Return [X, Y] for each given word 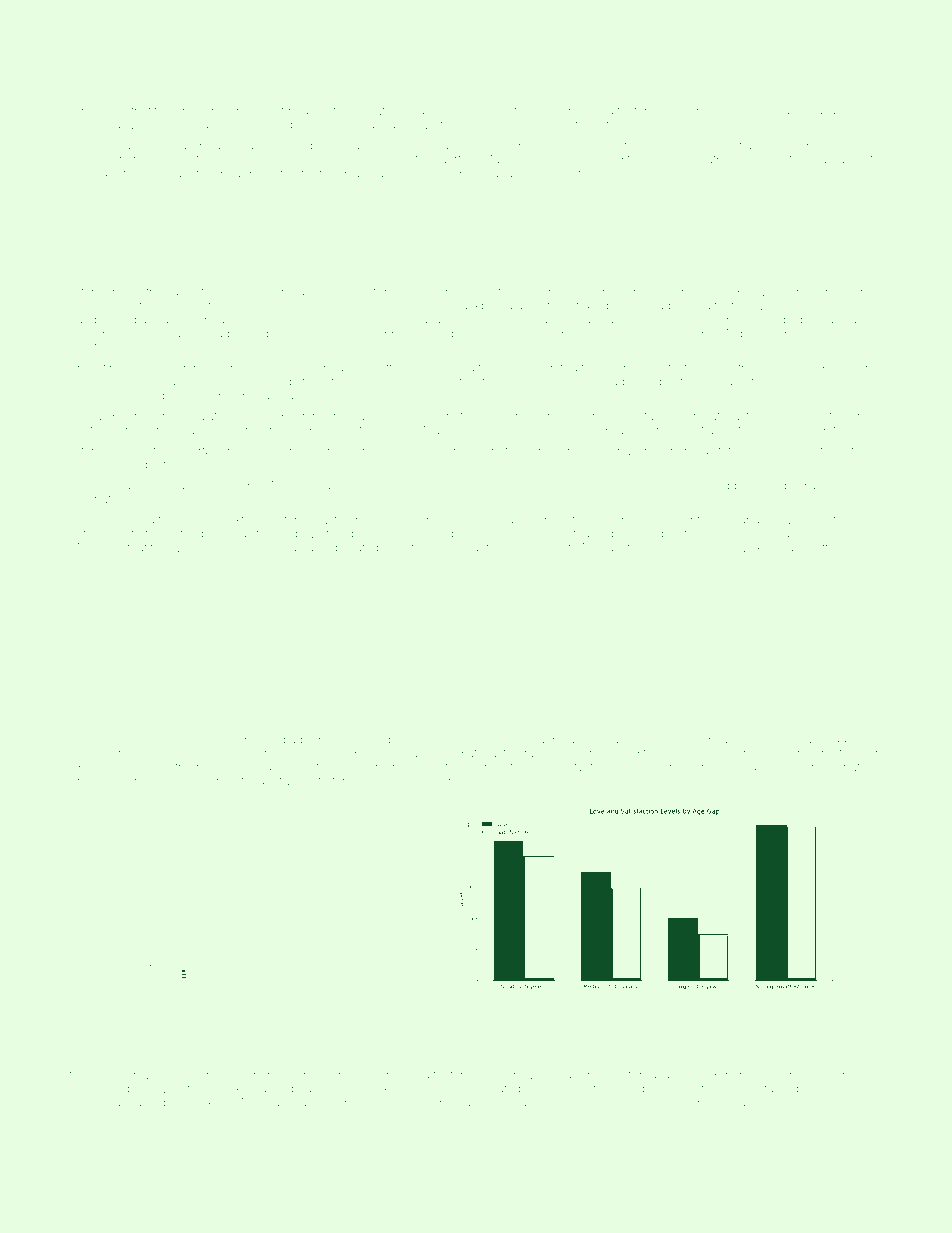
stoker [847, 485]
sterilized [417, 1102]
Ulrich [85, 111]
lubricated [353, 547]
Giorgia [568, 112]
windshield [201, 547]
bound [805, 111]
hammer [113, 1075]
